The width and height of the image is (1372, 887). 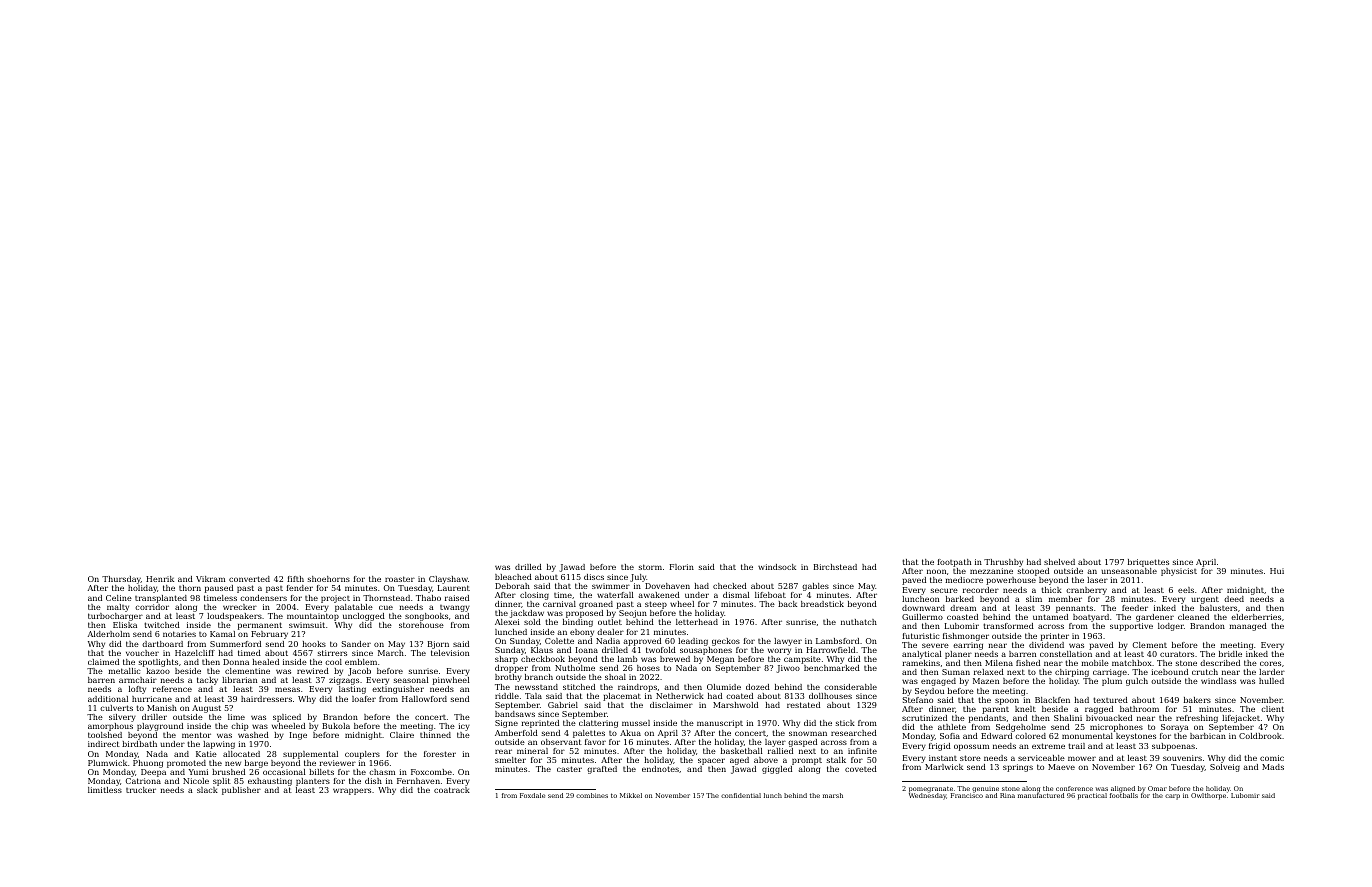 I want to click on Bukola, so click(x=336, y=726).
